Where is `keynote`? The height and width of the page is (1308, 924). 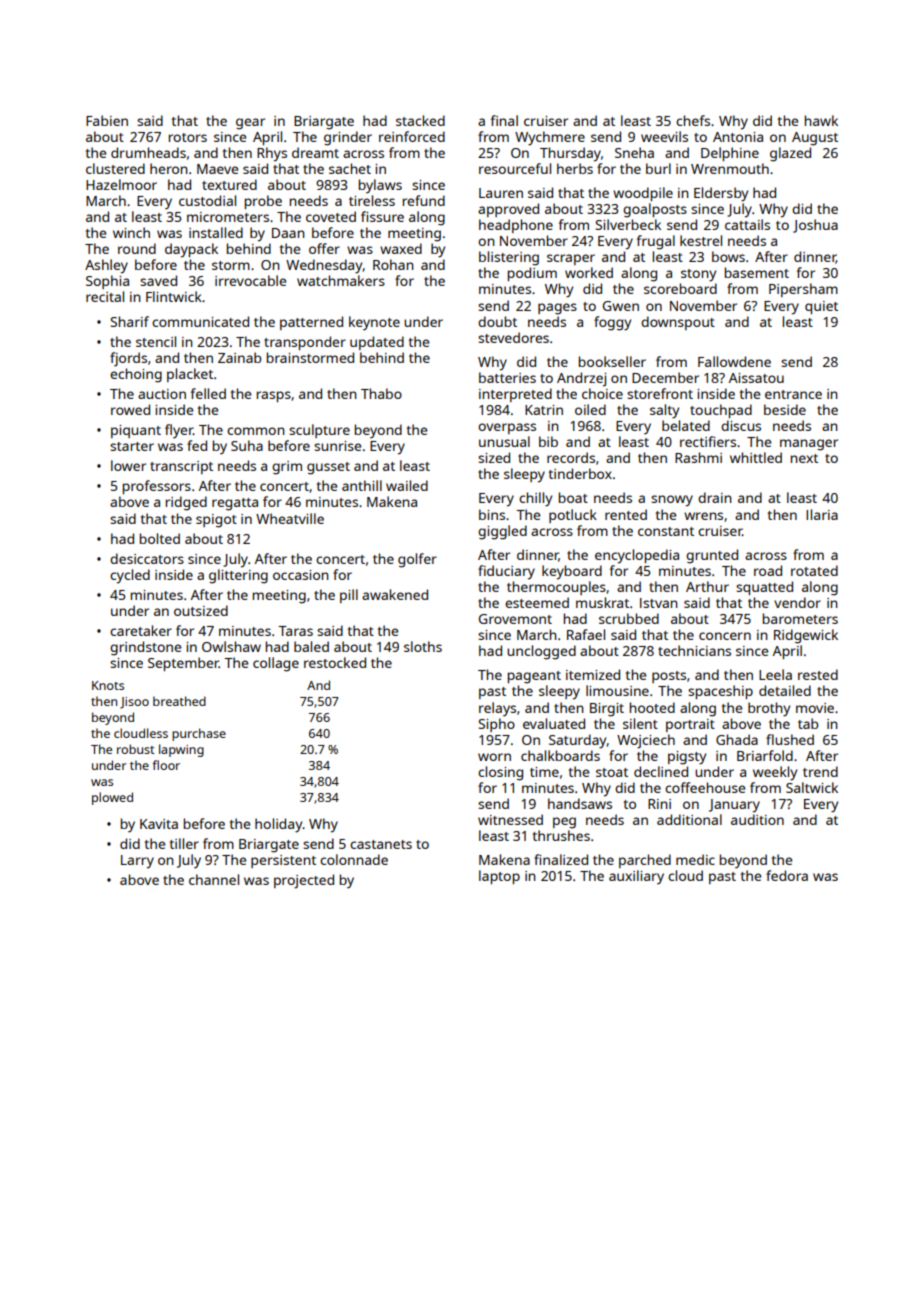
keynote is located at coordinates (374, 323).
